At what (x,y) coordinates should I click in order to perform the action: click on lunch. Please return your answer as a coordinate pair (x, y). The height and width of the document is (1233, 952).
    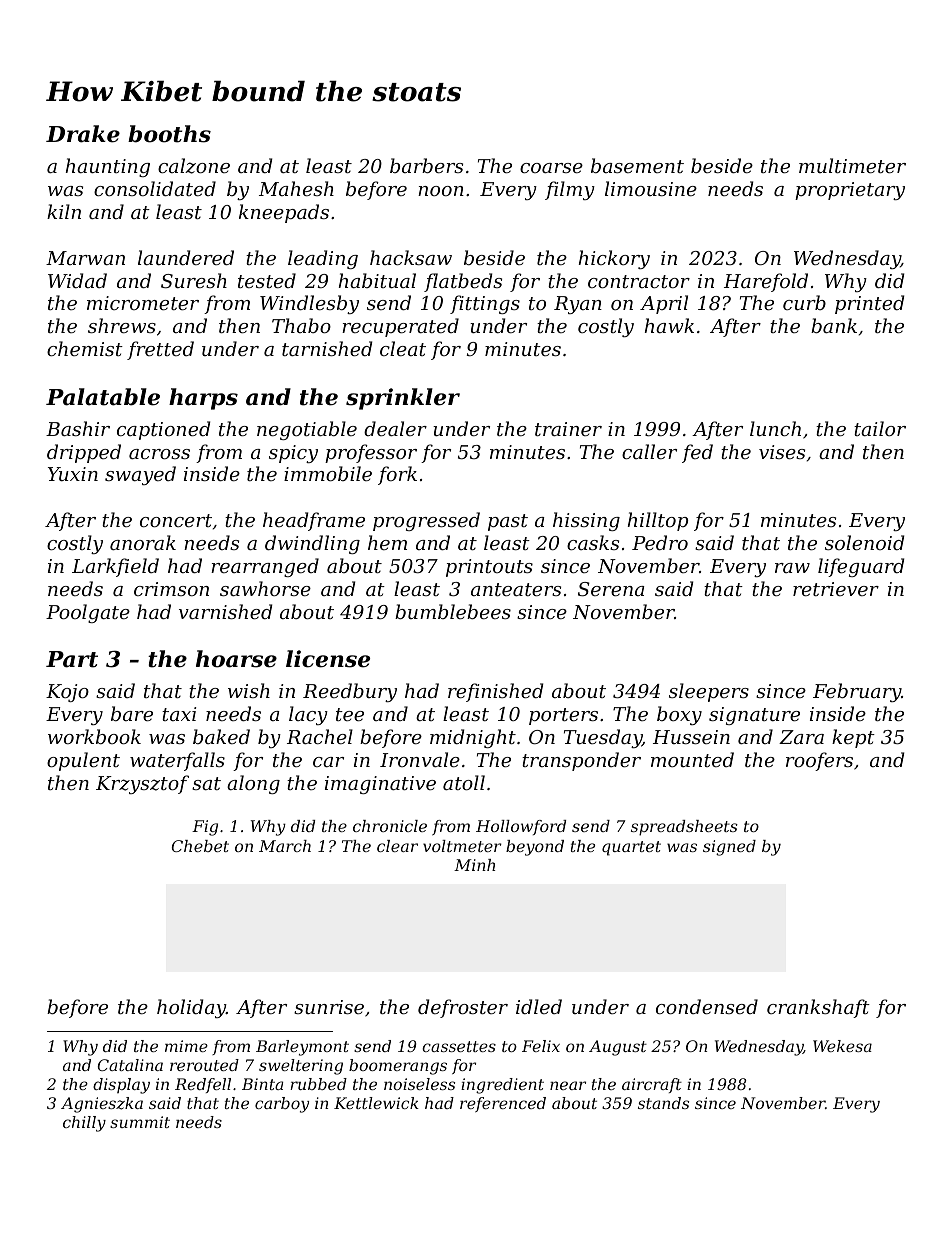
    Looking at the image, I should click on (775, 428).
